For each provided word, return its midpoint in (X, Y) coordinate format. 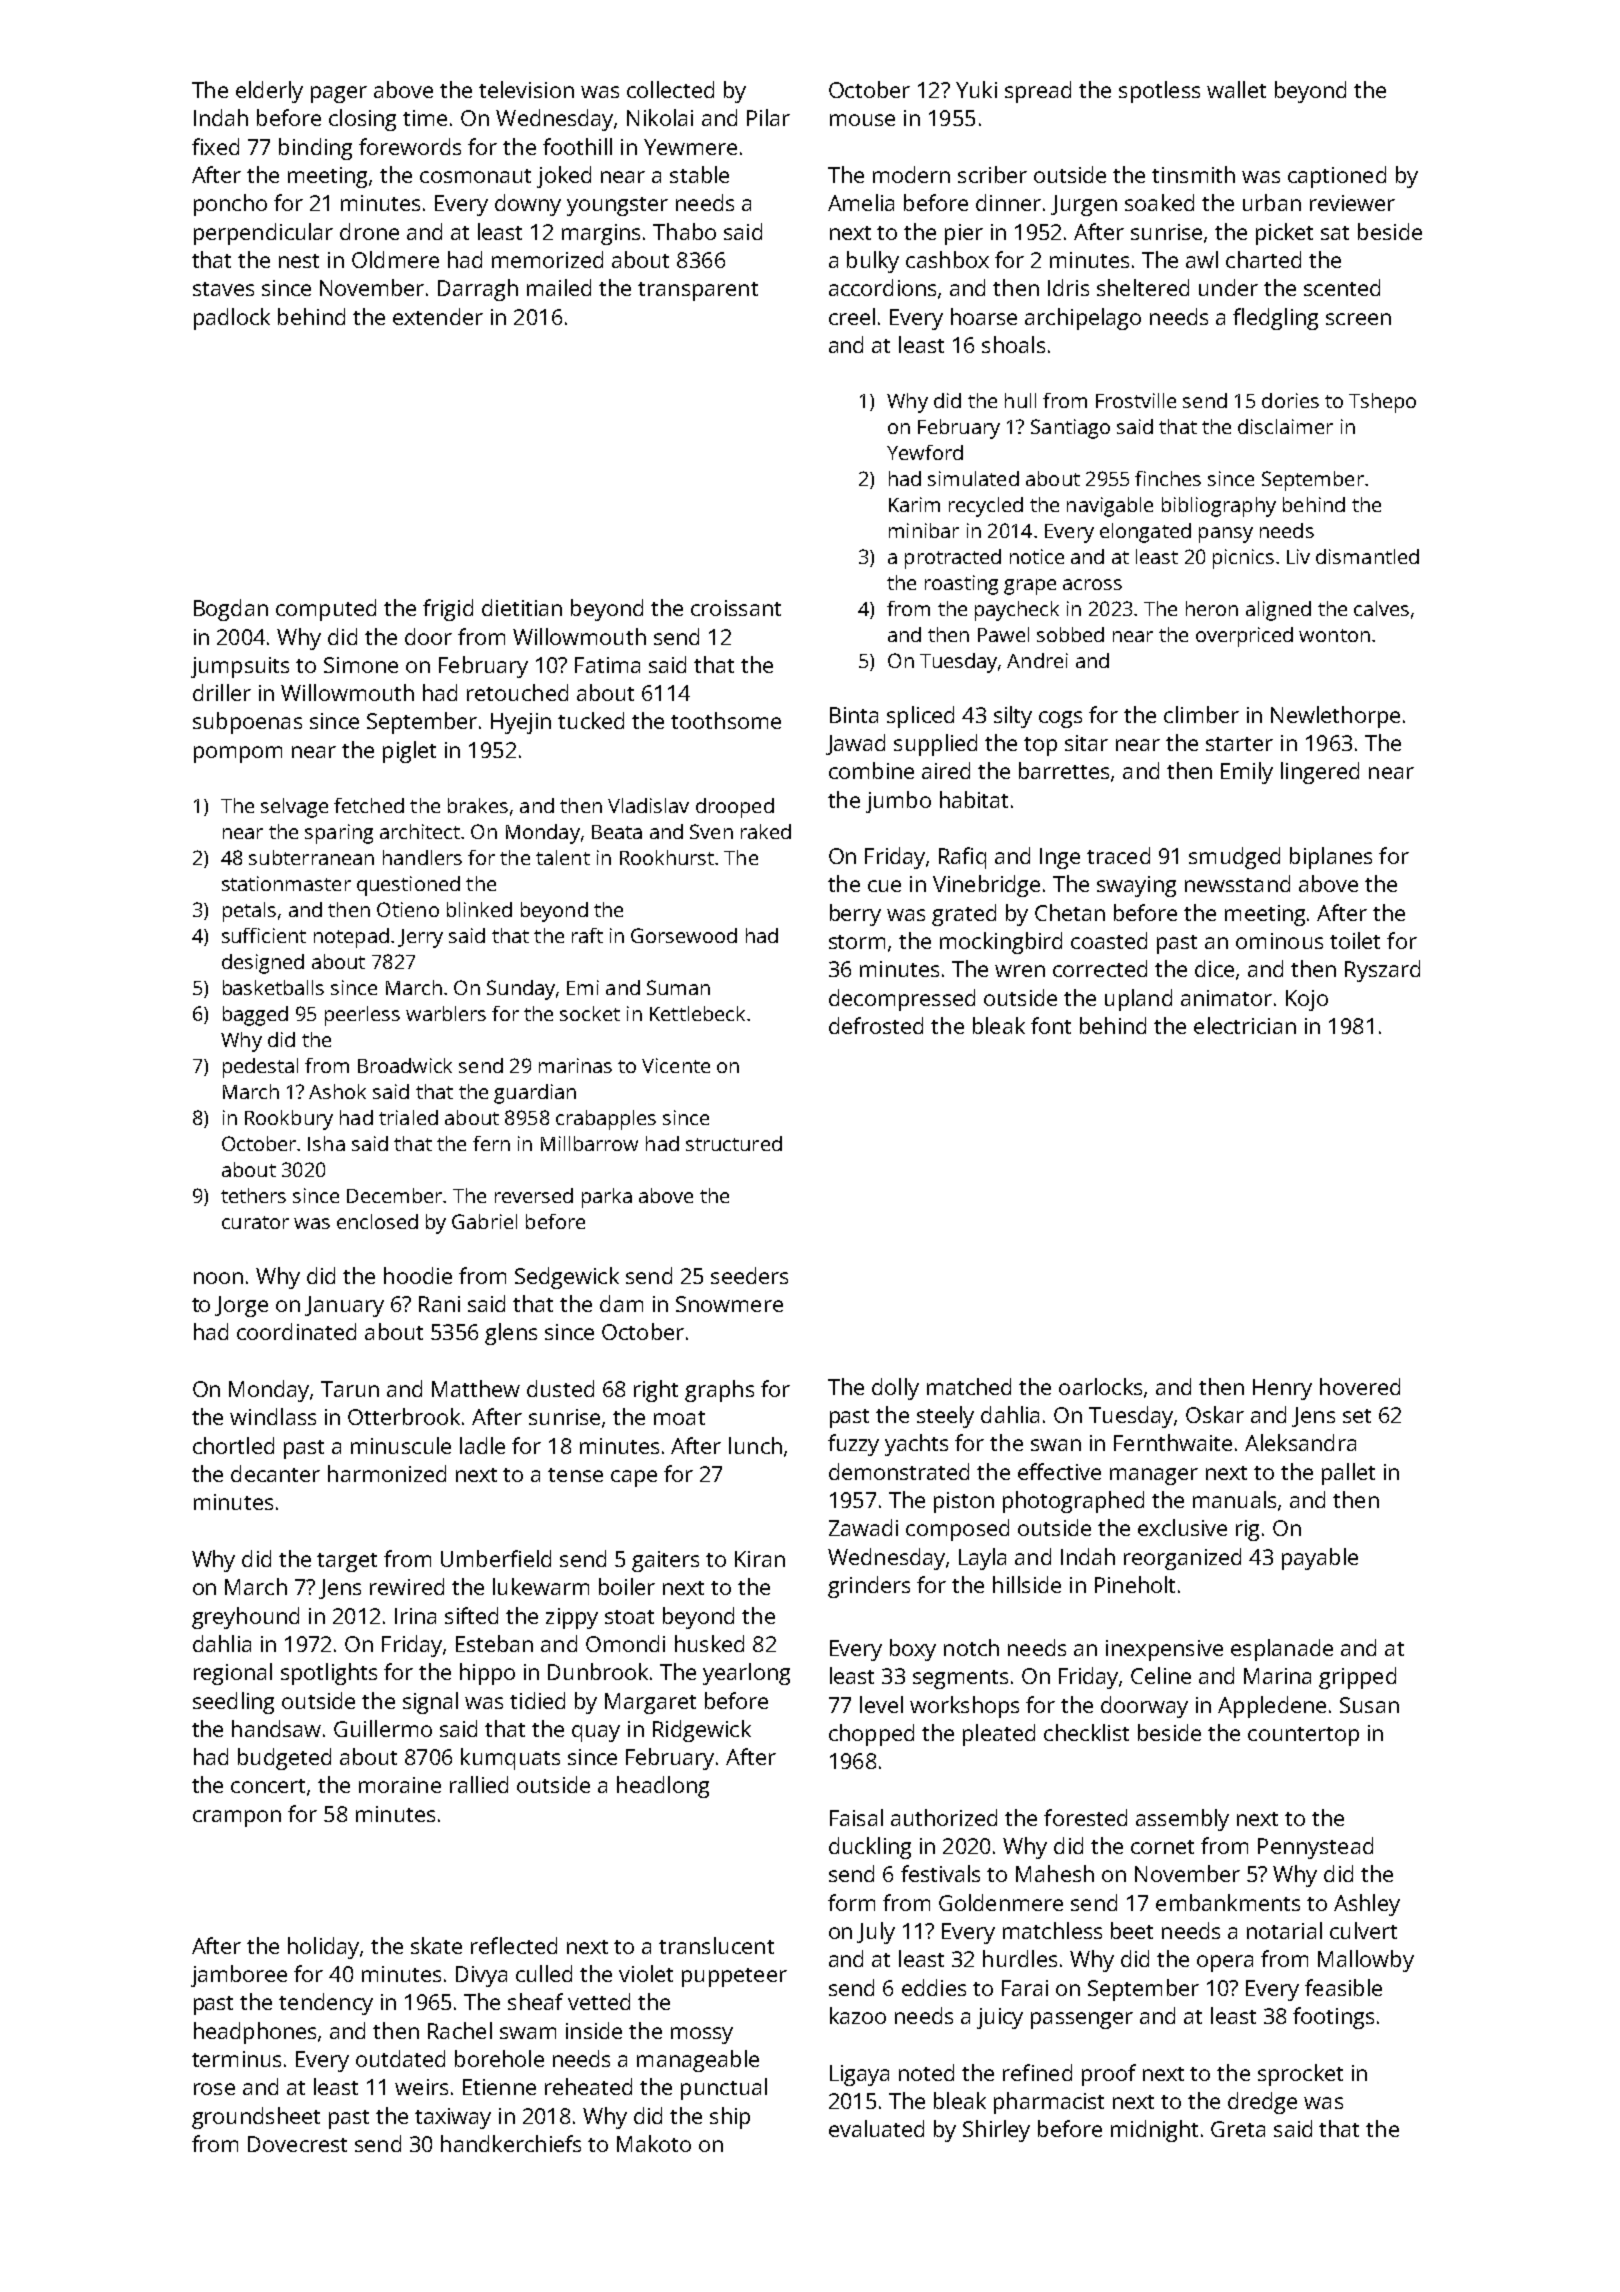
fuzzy (853, 1445)
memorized (547, 259)
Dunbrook (598, 1671)
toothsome (726, 720)
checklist (1086, 1732)
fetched (369, 805)
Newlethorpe (1335, 717)
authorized (944, 1817)
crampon (237, 1818)
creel (852, 316)
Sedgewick (567, 1278)
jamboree (239, 1976)
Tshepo (1382, 403)
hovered (1360, 1386)
